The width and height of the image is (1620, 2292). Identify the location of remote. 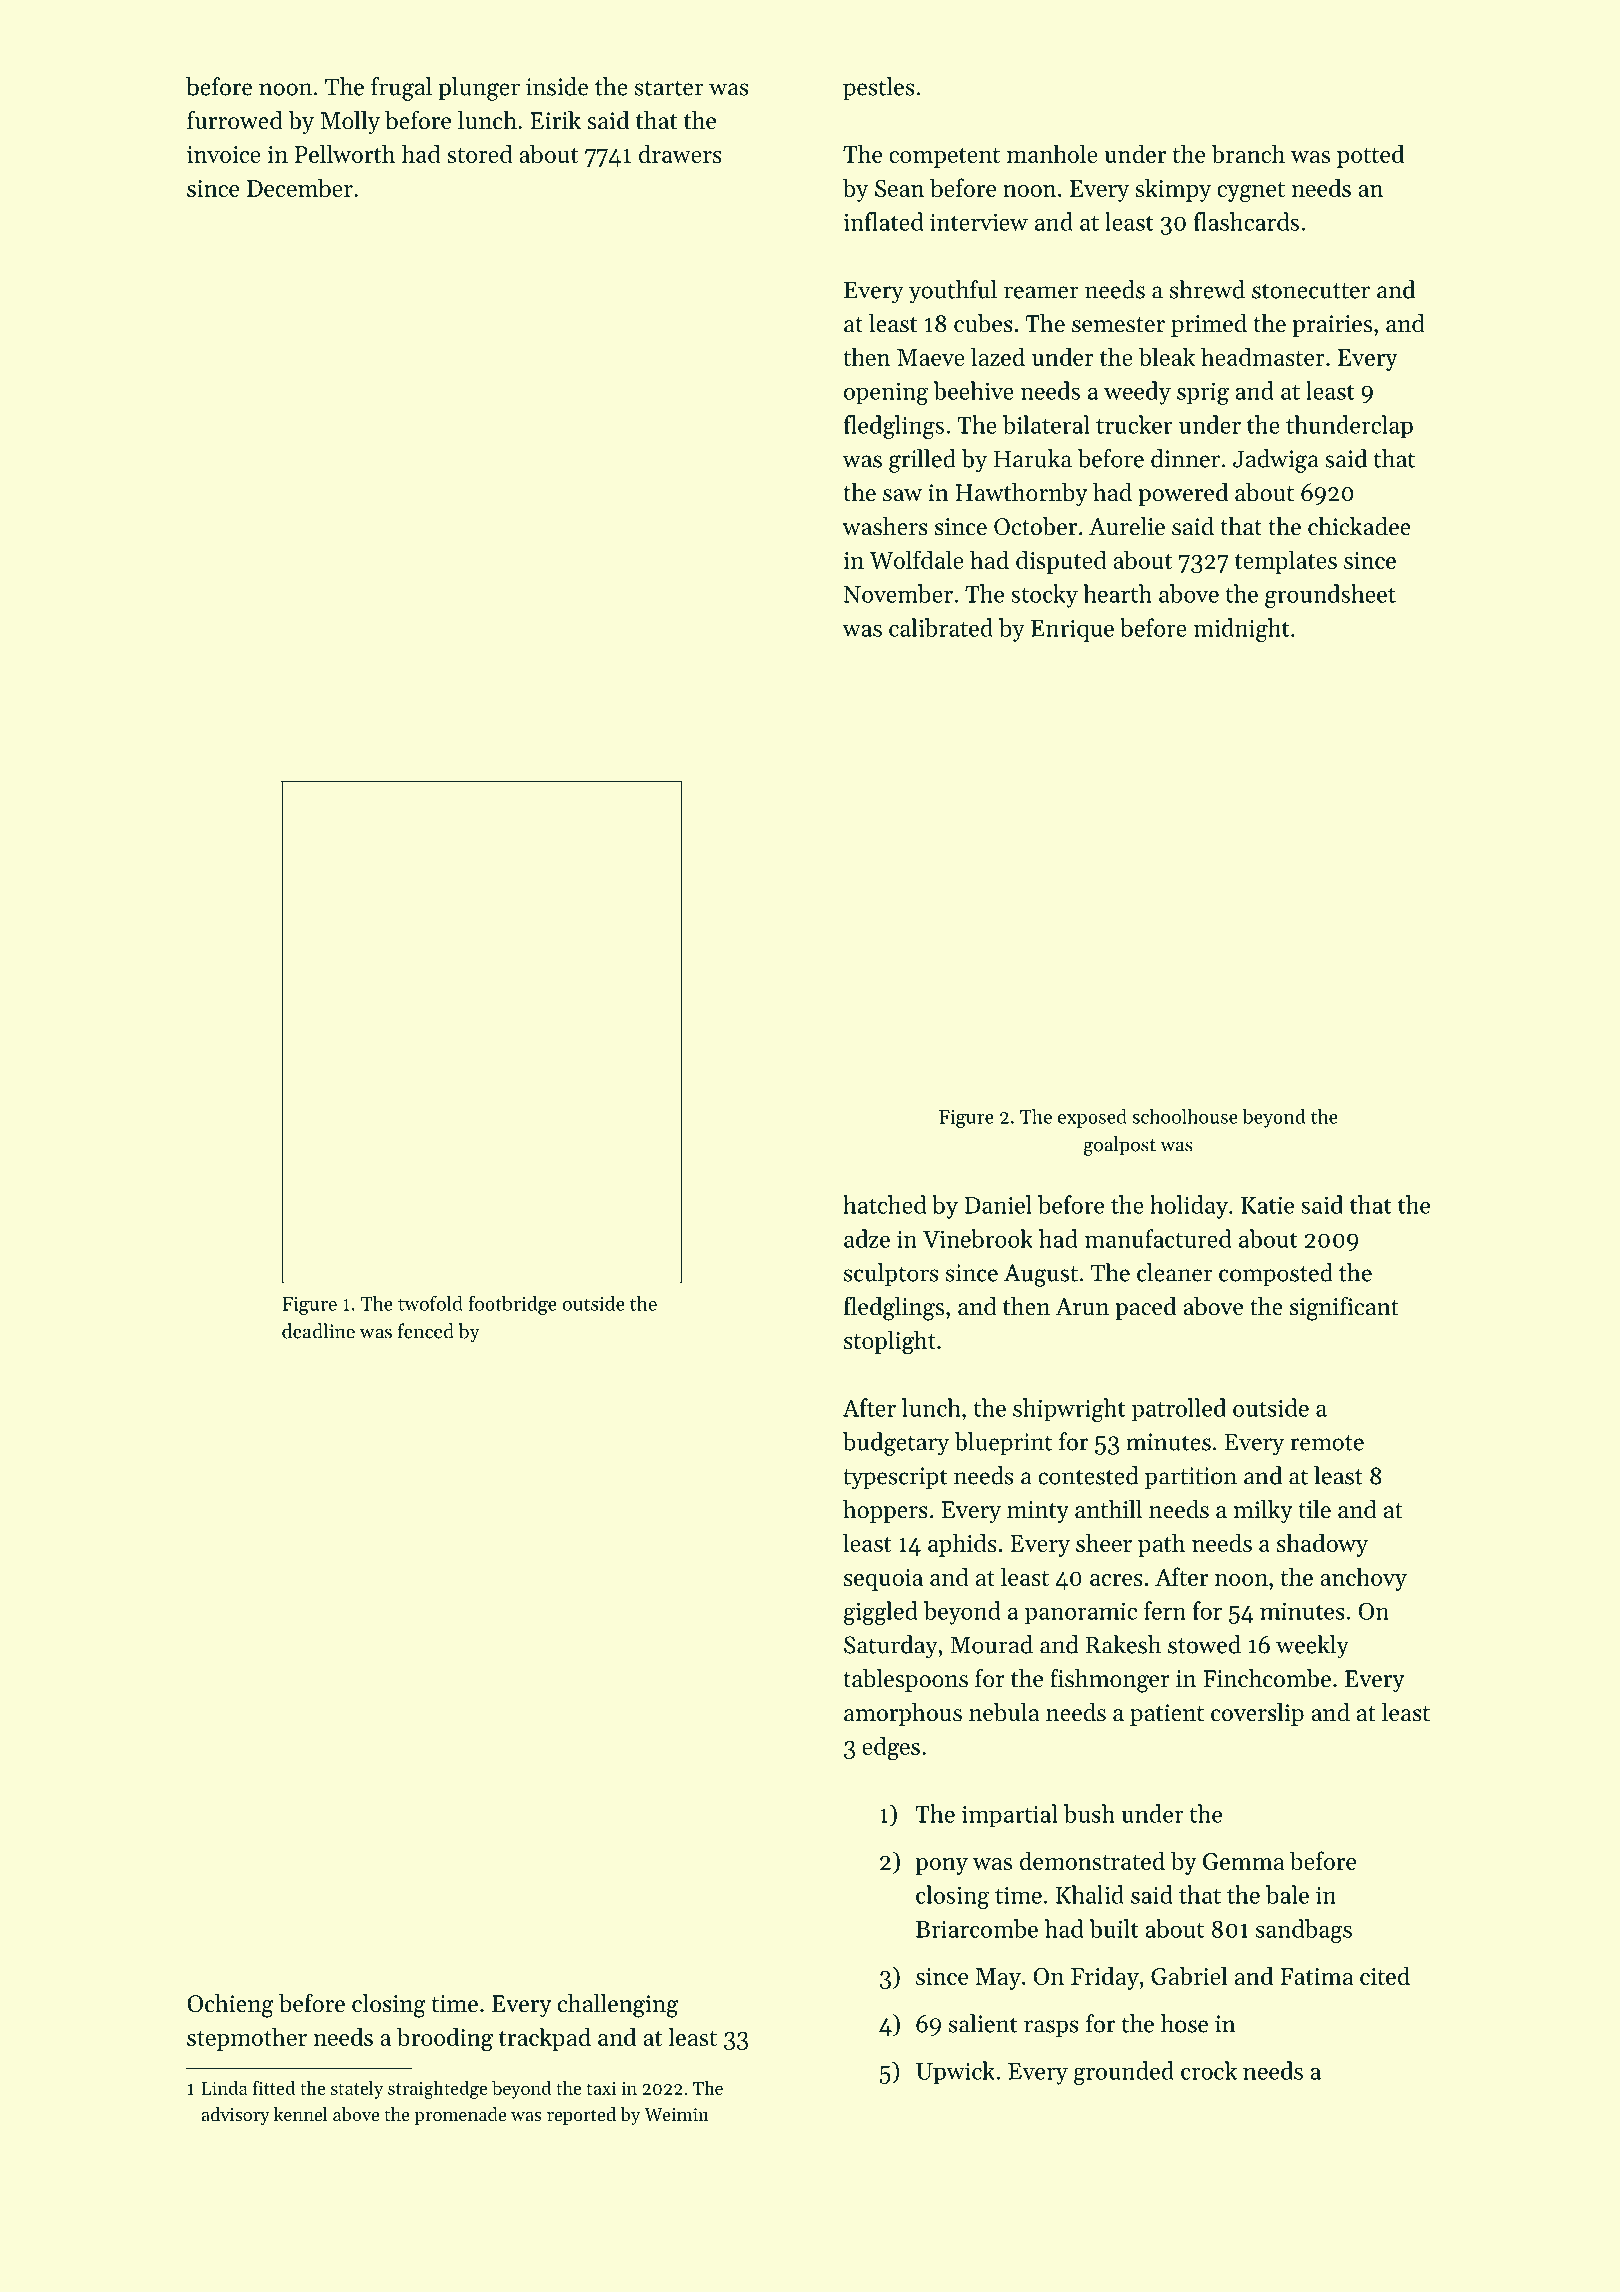
(1327, 1443).
